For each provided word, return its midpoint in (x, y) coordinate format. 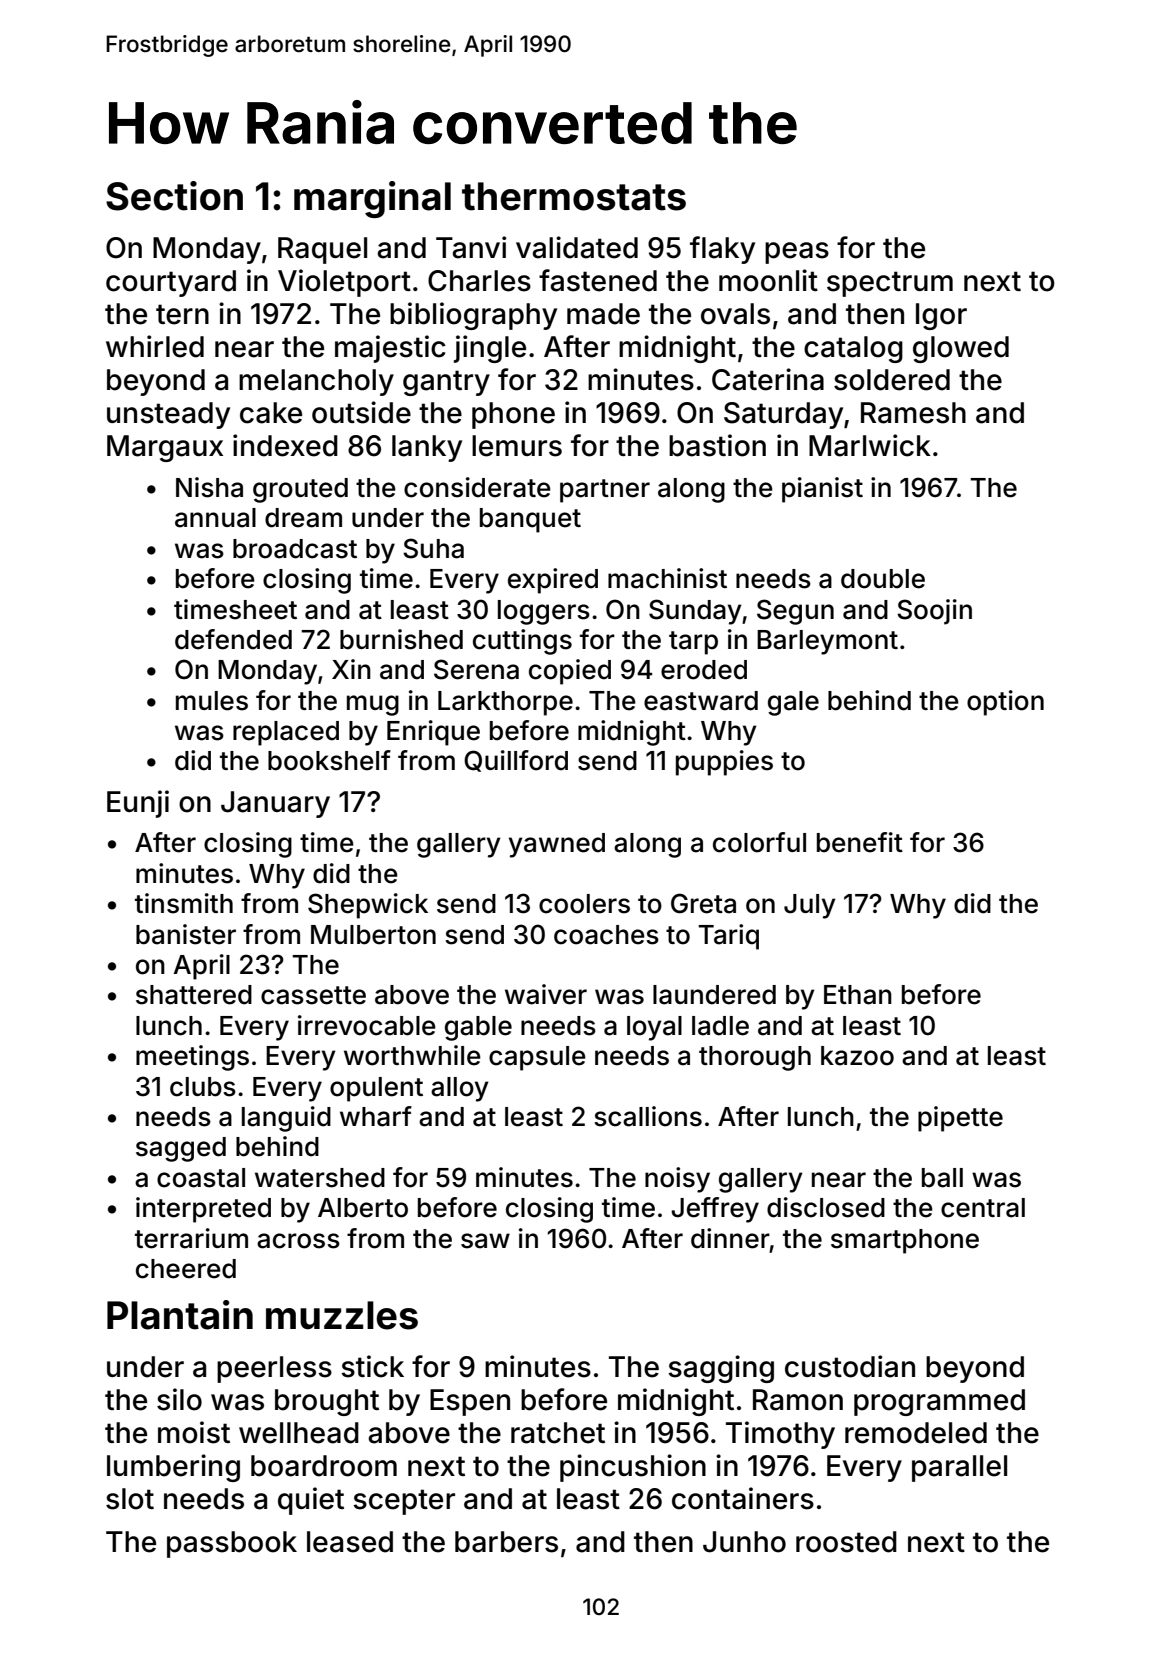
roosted (846, 1542)
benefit (860, 842)
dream (303, 518)
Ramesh (913, 413)
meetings (192, 1058)
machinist (667, 578)
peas (797, 253)
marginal (372, 199)
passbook (232, 1544)
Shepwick (368, 906)
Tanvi (471, 247)
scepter (404, 1502)
